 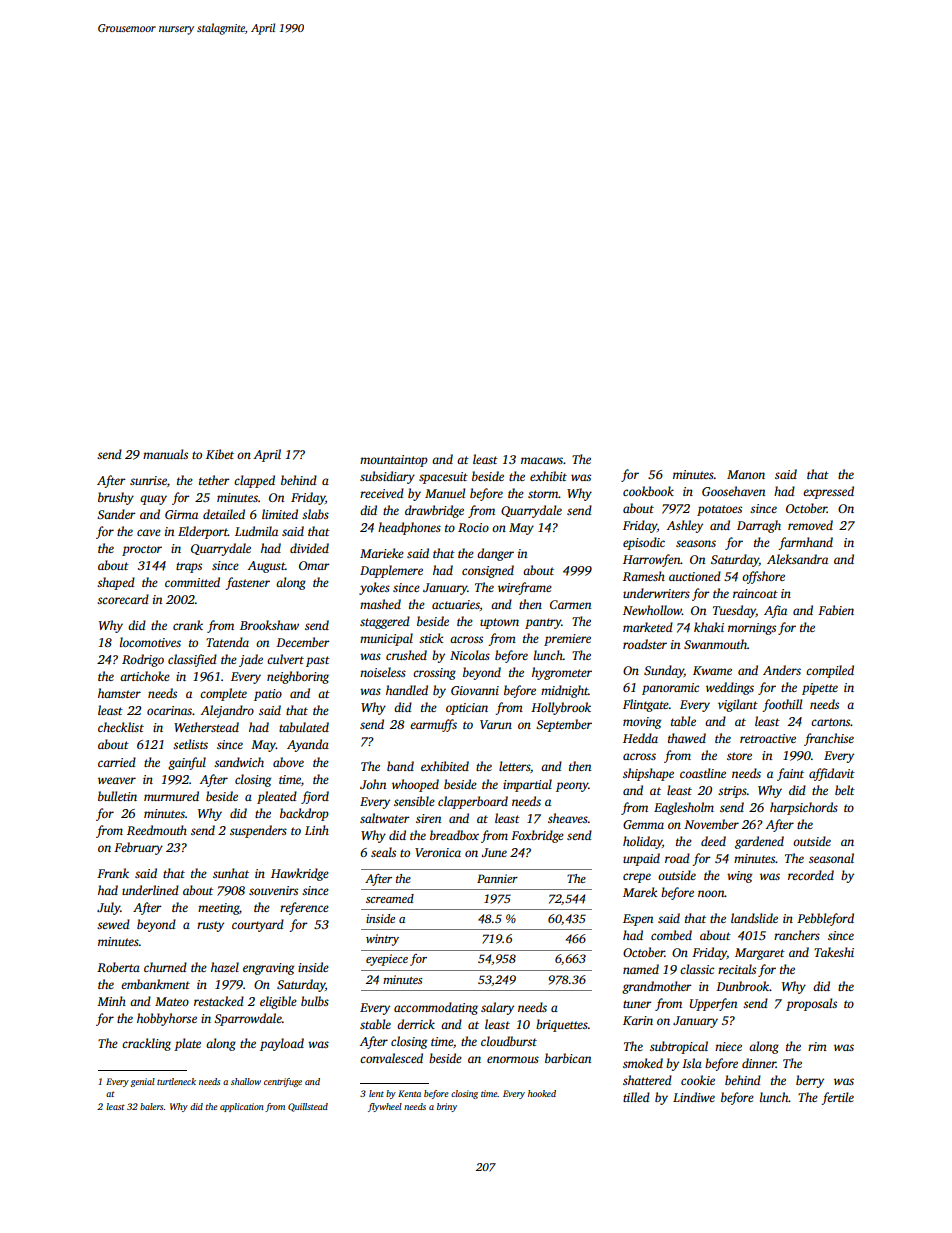 I want to click on coastline, so click(x=703, y=773).
